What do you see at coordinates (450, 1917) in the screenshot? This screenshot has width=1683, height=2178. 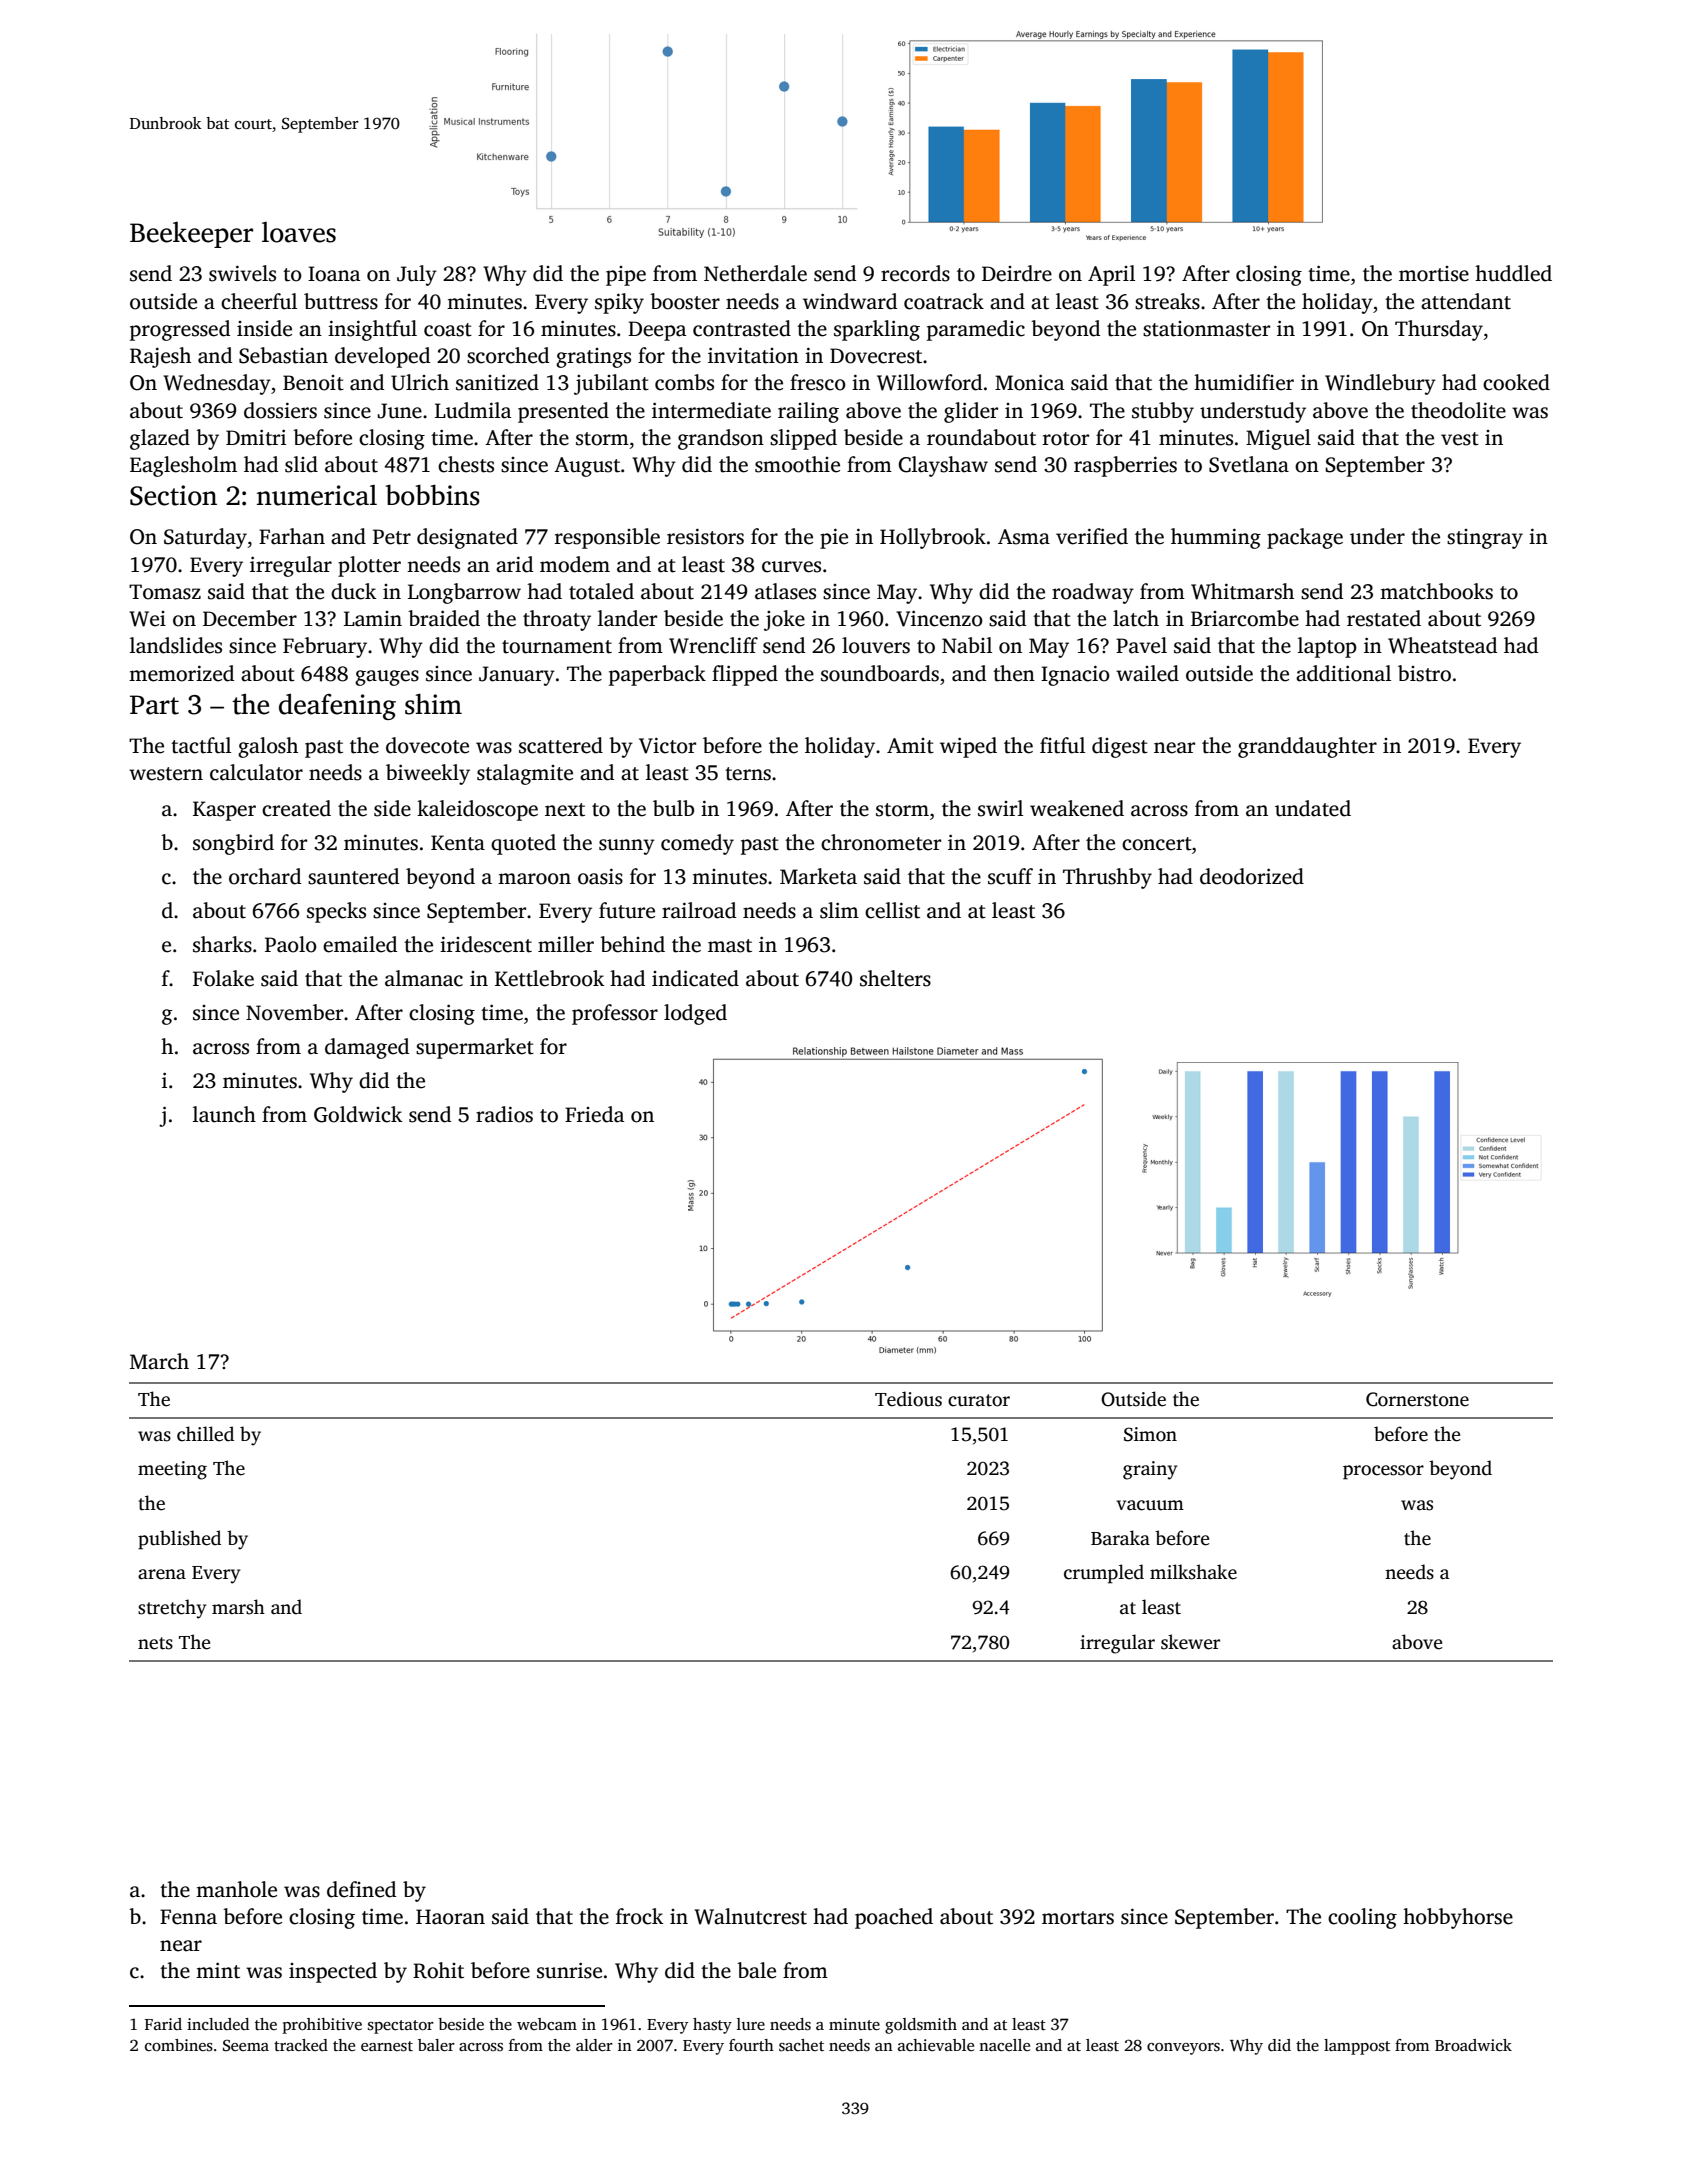 I see `Haoran` at bounding box center [450, 1917].
